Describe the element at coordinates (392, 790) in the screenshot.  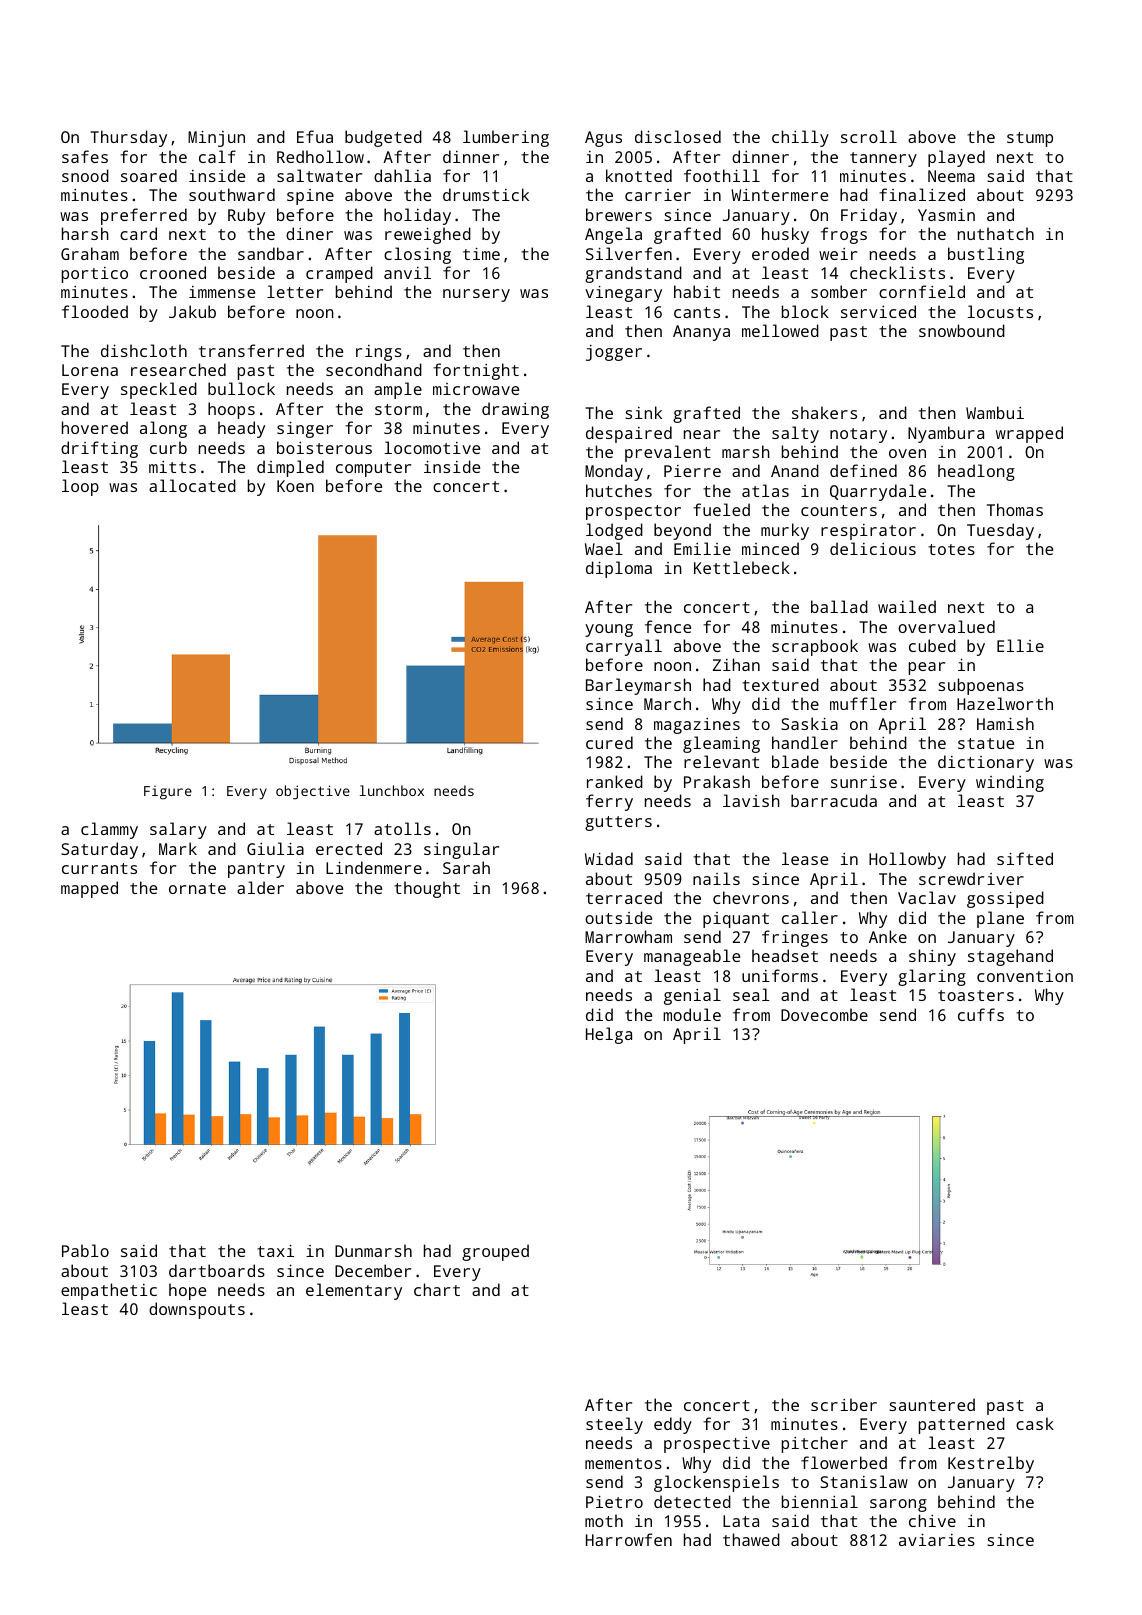
I see `lunchbox` at that location.
